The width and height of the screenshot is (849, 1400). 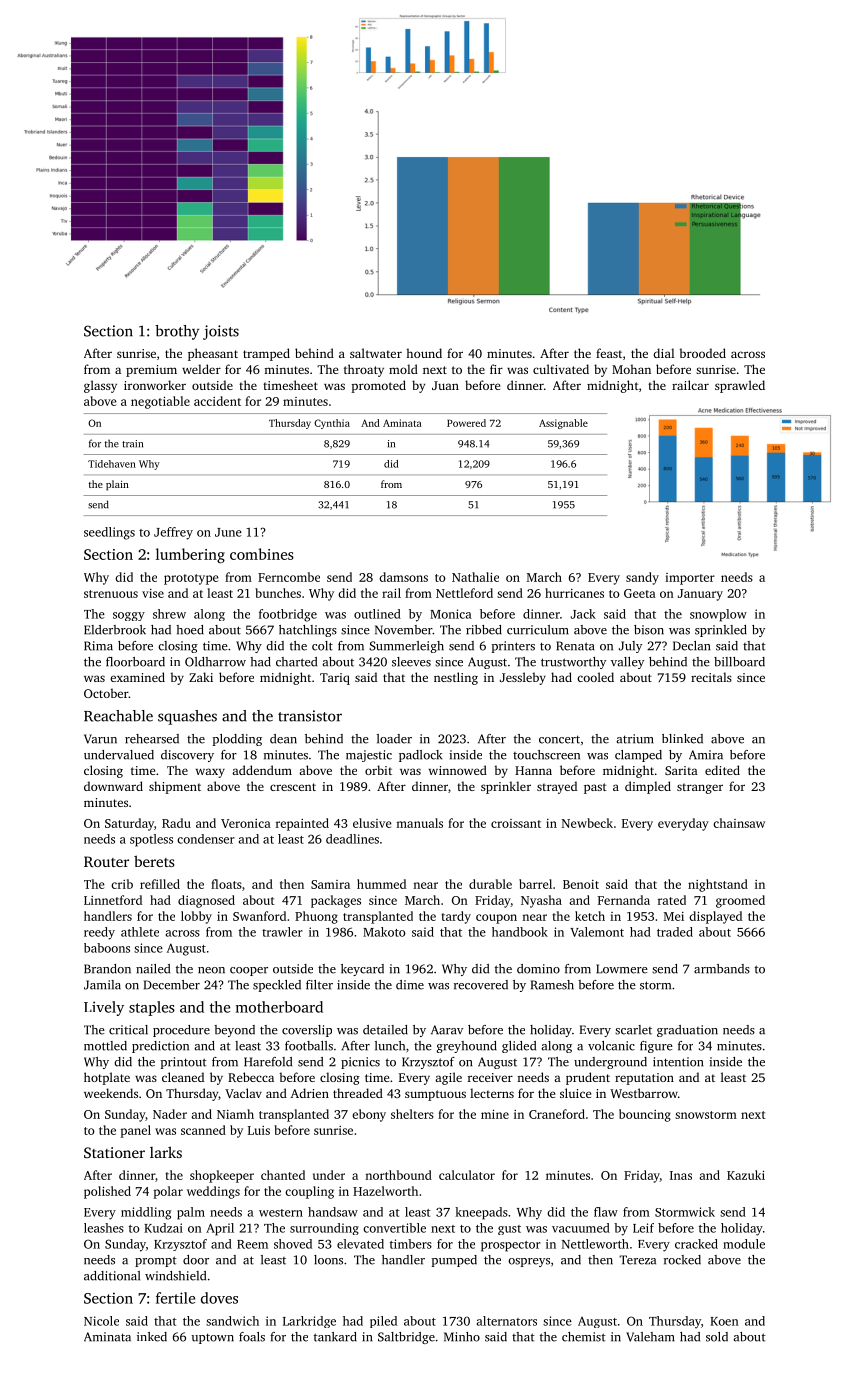 I want to click on groomed, so click(x=740, y=901).
